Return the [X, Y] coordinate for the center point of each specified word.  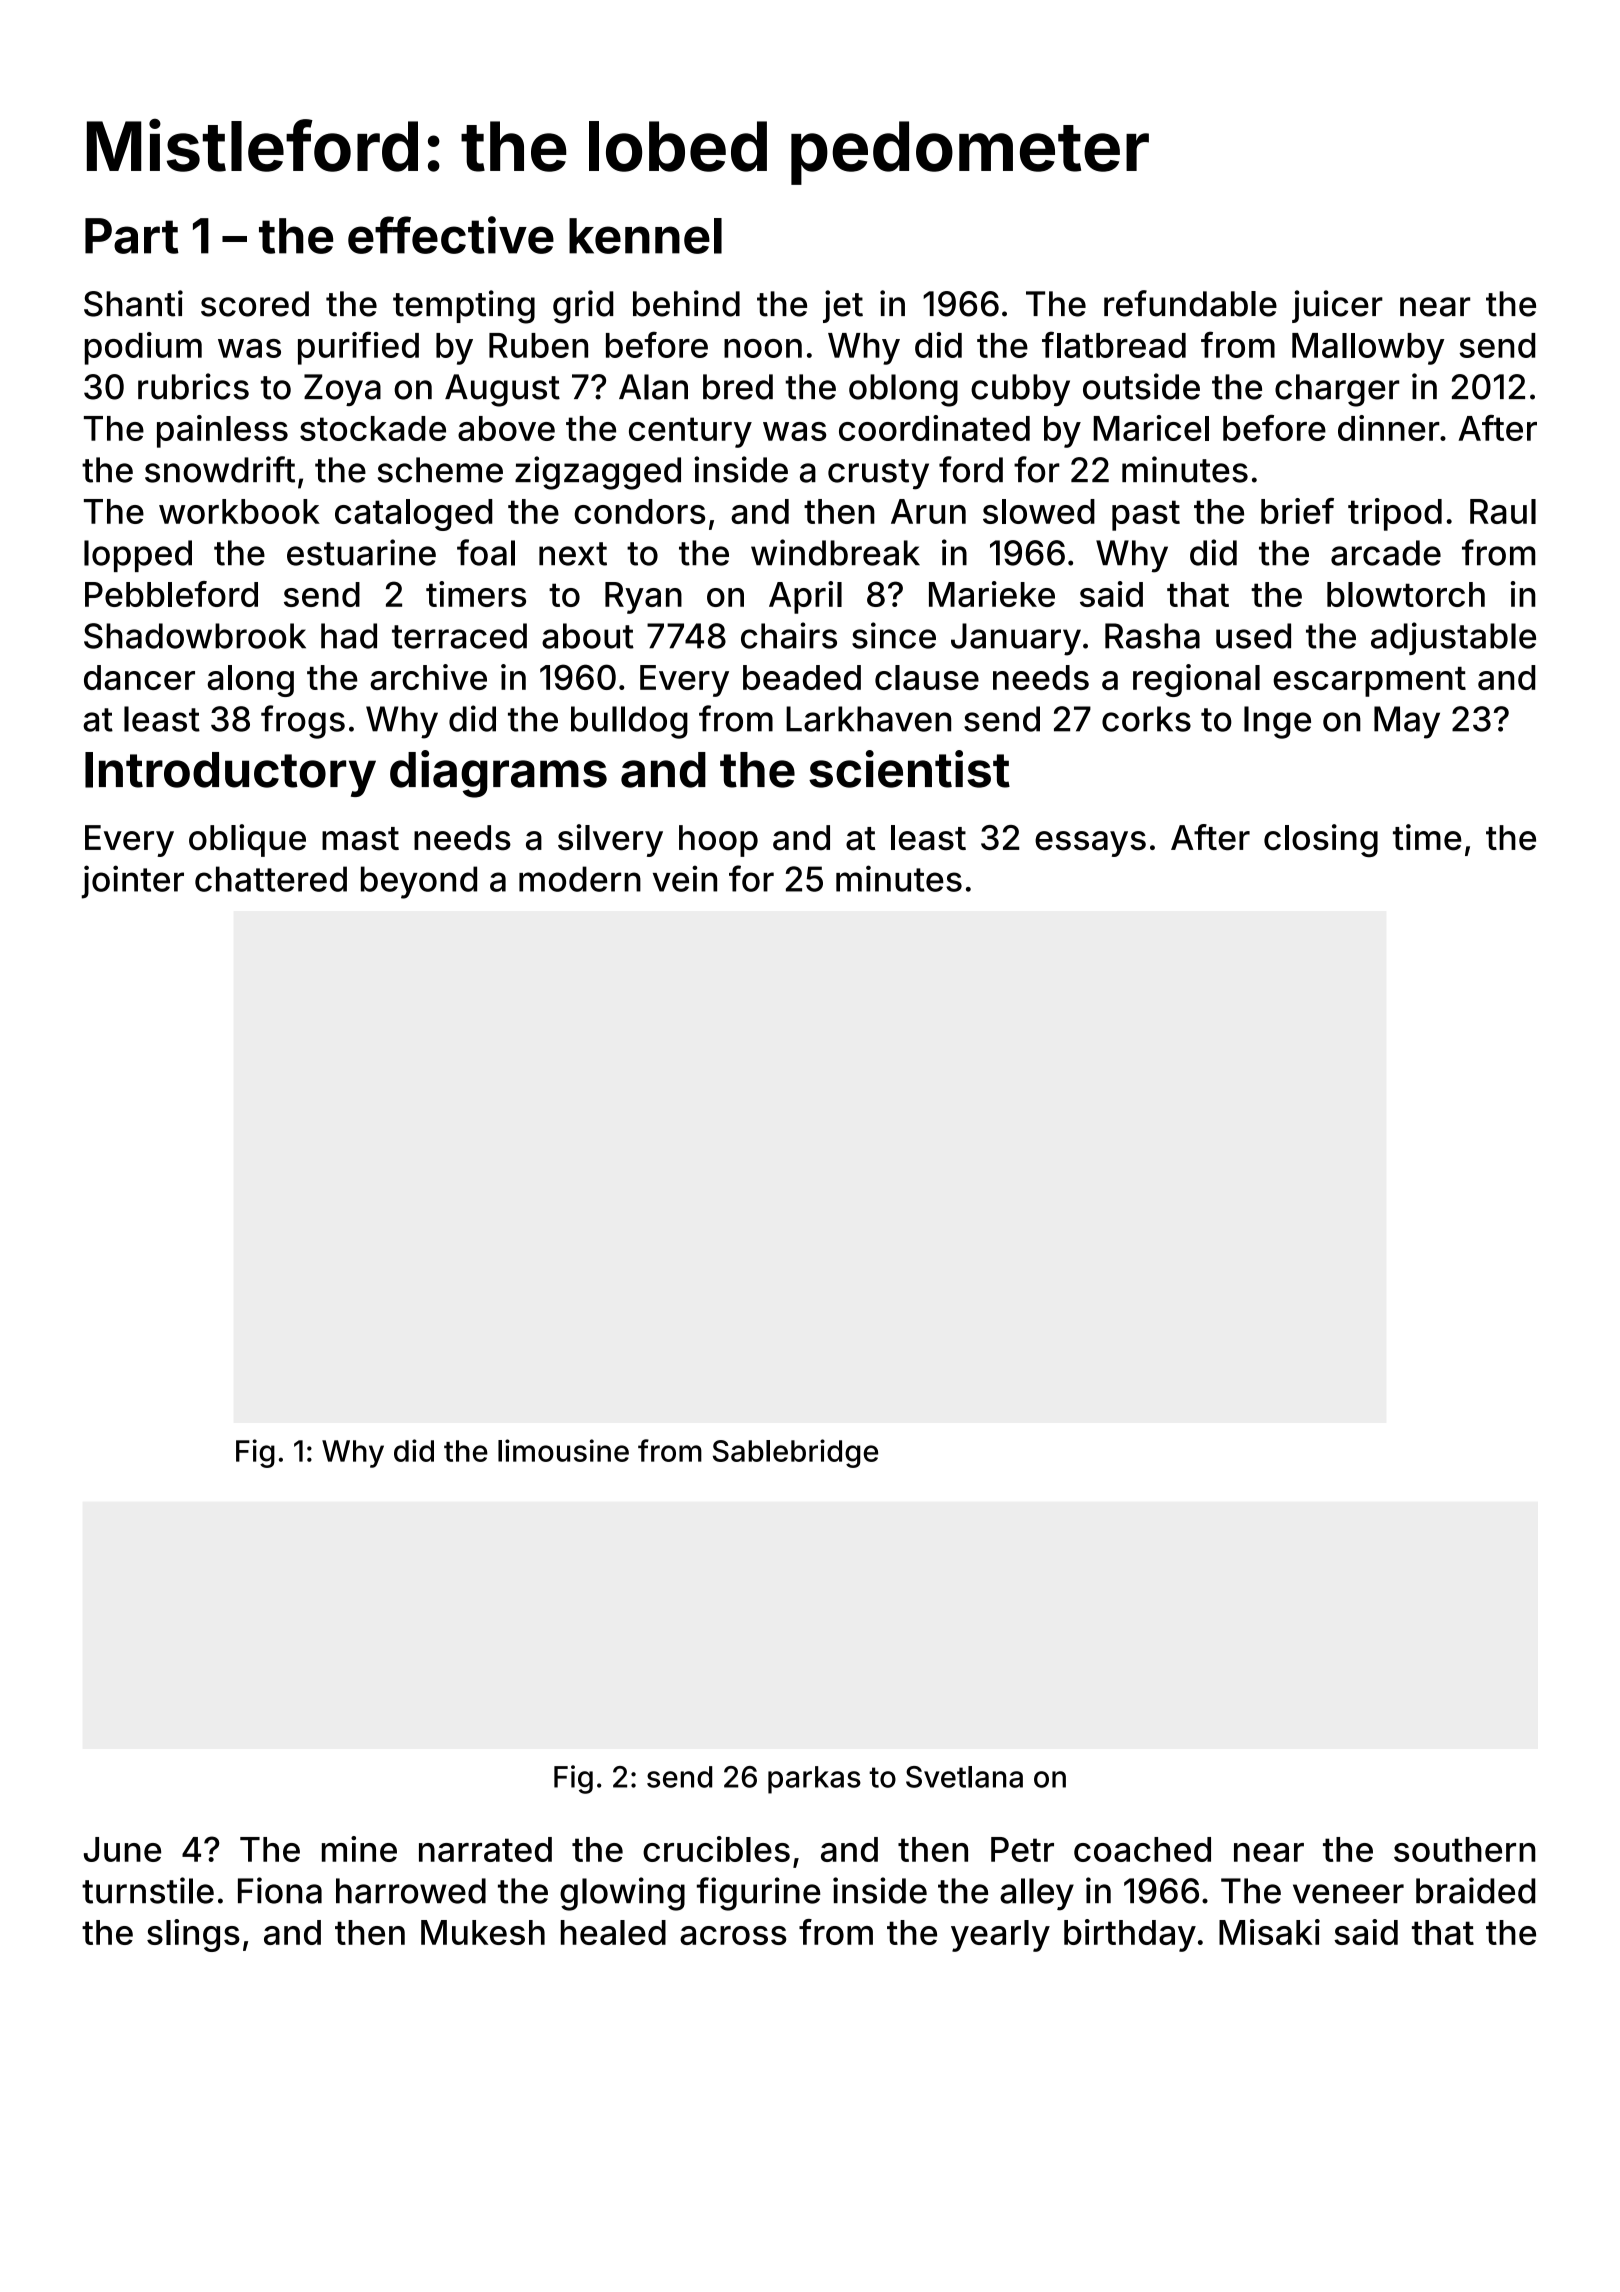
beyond [419, 882]
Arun [928, 511]
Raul [1503, 511]
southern [1465, 1849]
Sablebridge [795, 1453]
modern [580, 879]
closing [1321, 840]
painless [222, 431]
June [122, 1849]
